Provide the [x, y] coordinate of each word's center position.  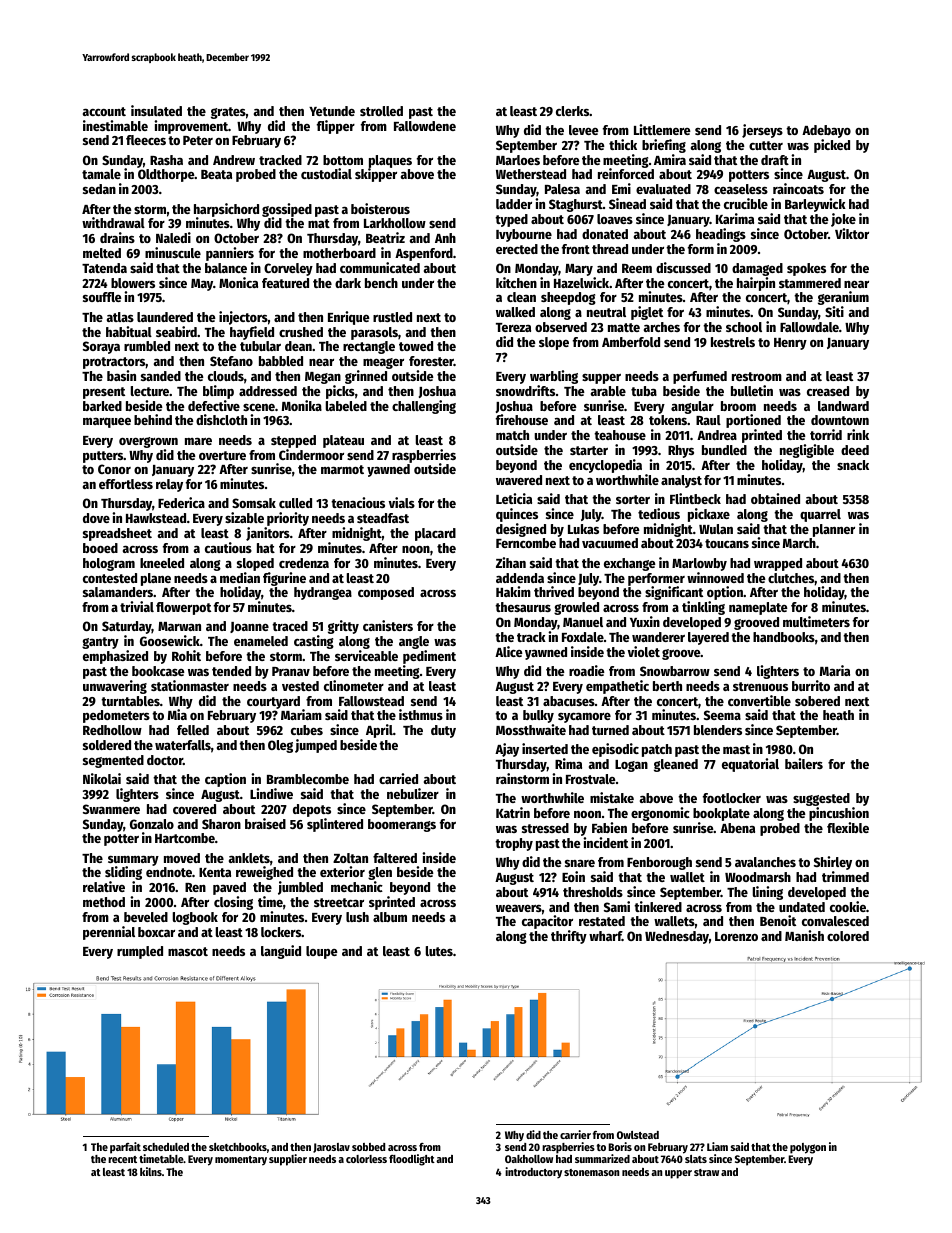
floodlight [412, 1160]
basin [121, 375]
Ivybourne [524, 235]
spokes [806, 269]
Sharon [221, 824]
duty [443, 731]
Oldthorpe [166, 175]
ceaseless [741, 189]
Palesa [562, 189]
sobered [817, 701]
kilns [151, 1171]
